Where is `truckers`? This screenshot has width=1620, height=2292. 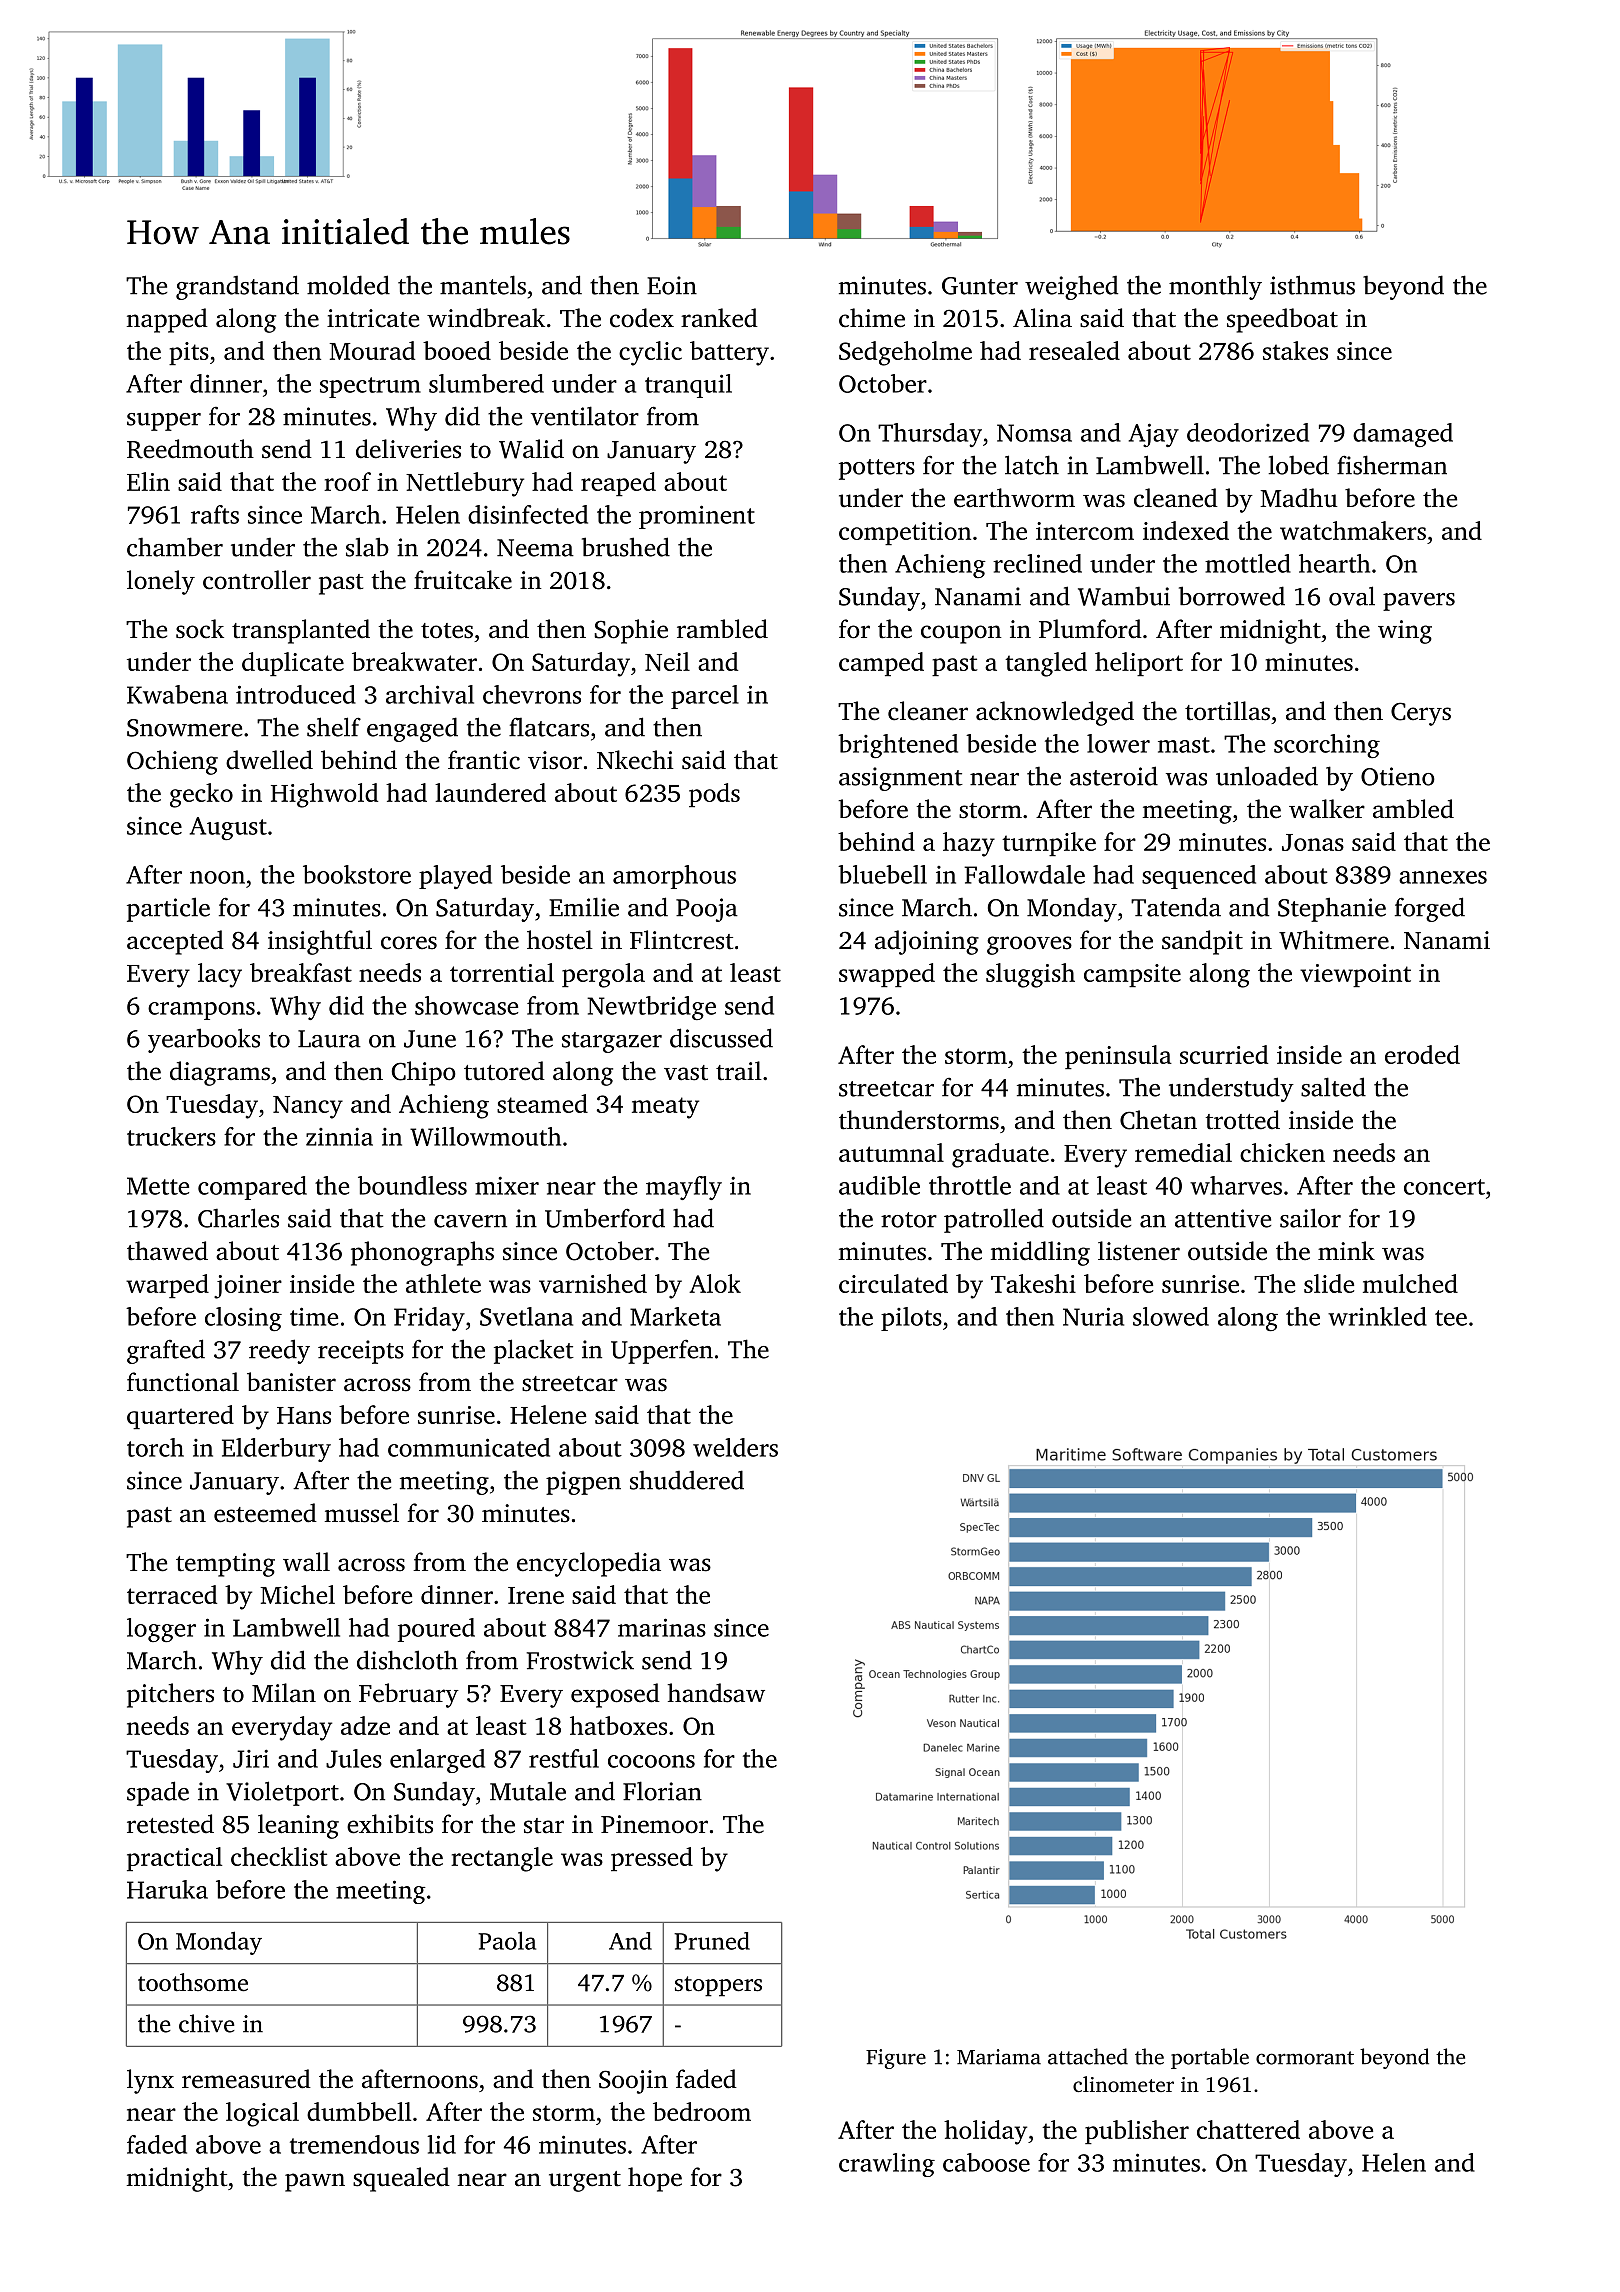 truckers is located at coordinates (171, 1136).
